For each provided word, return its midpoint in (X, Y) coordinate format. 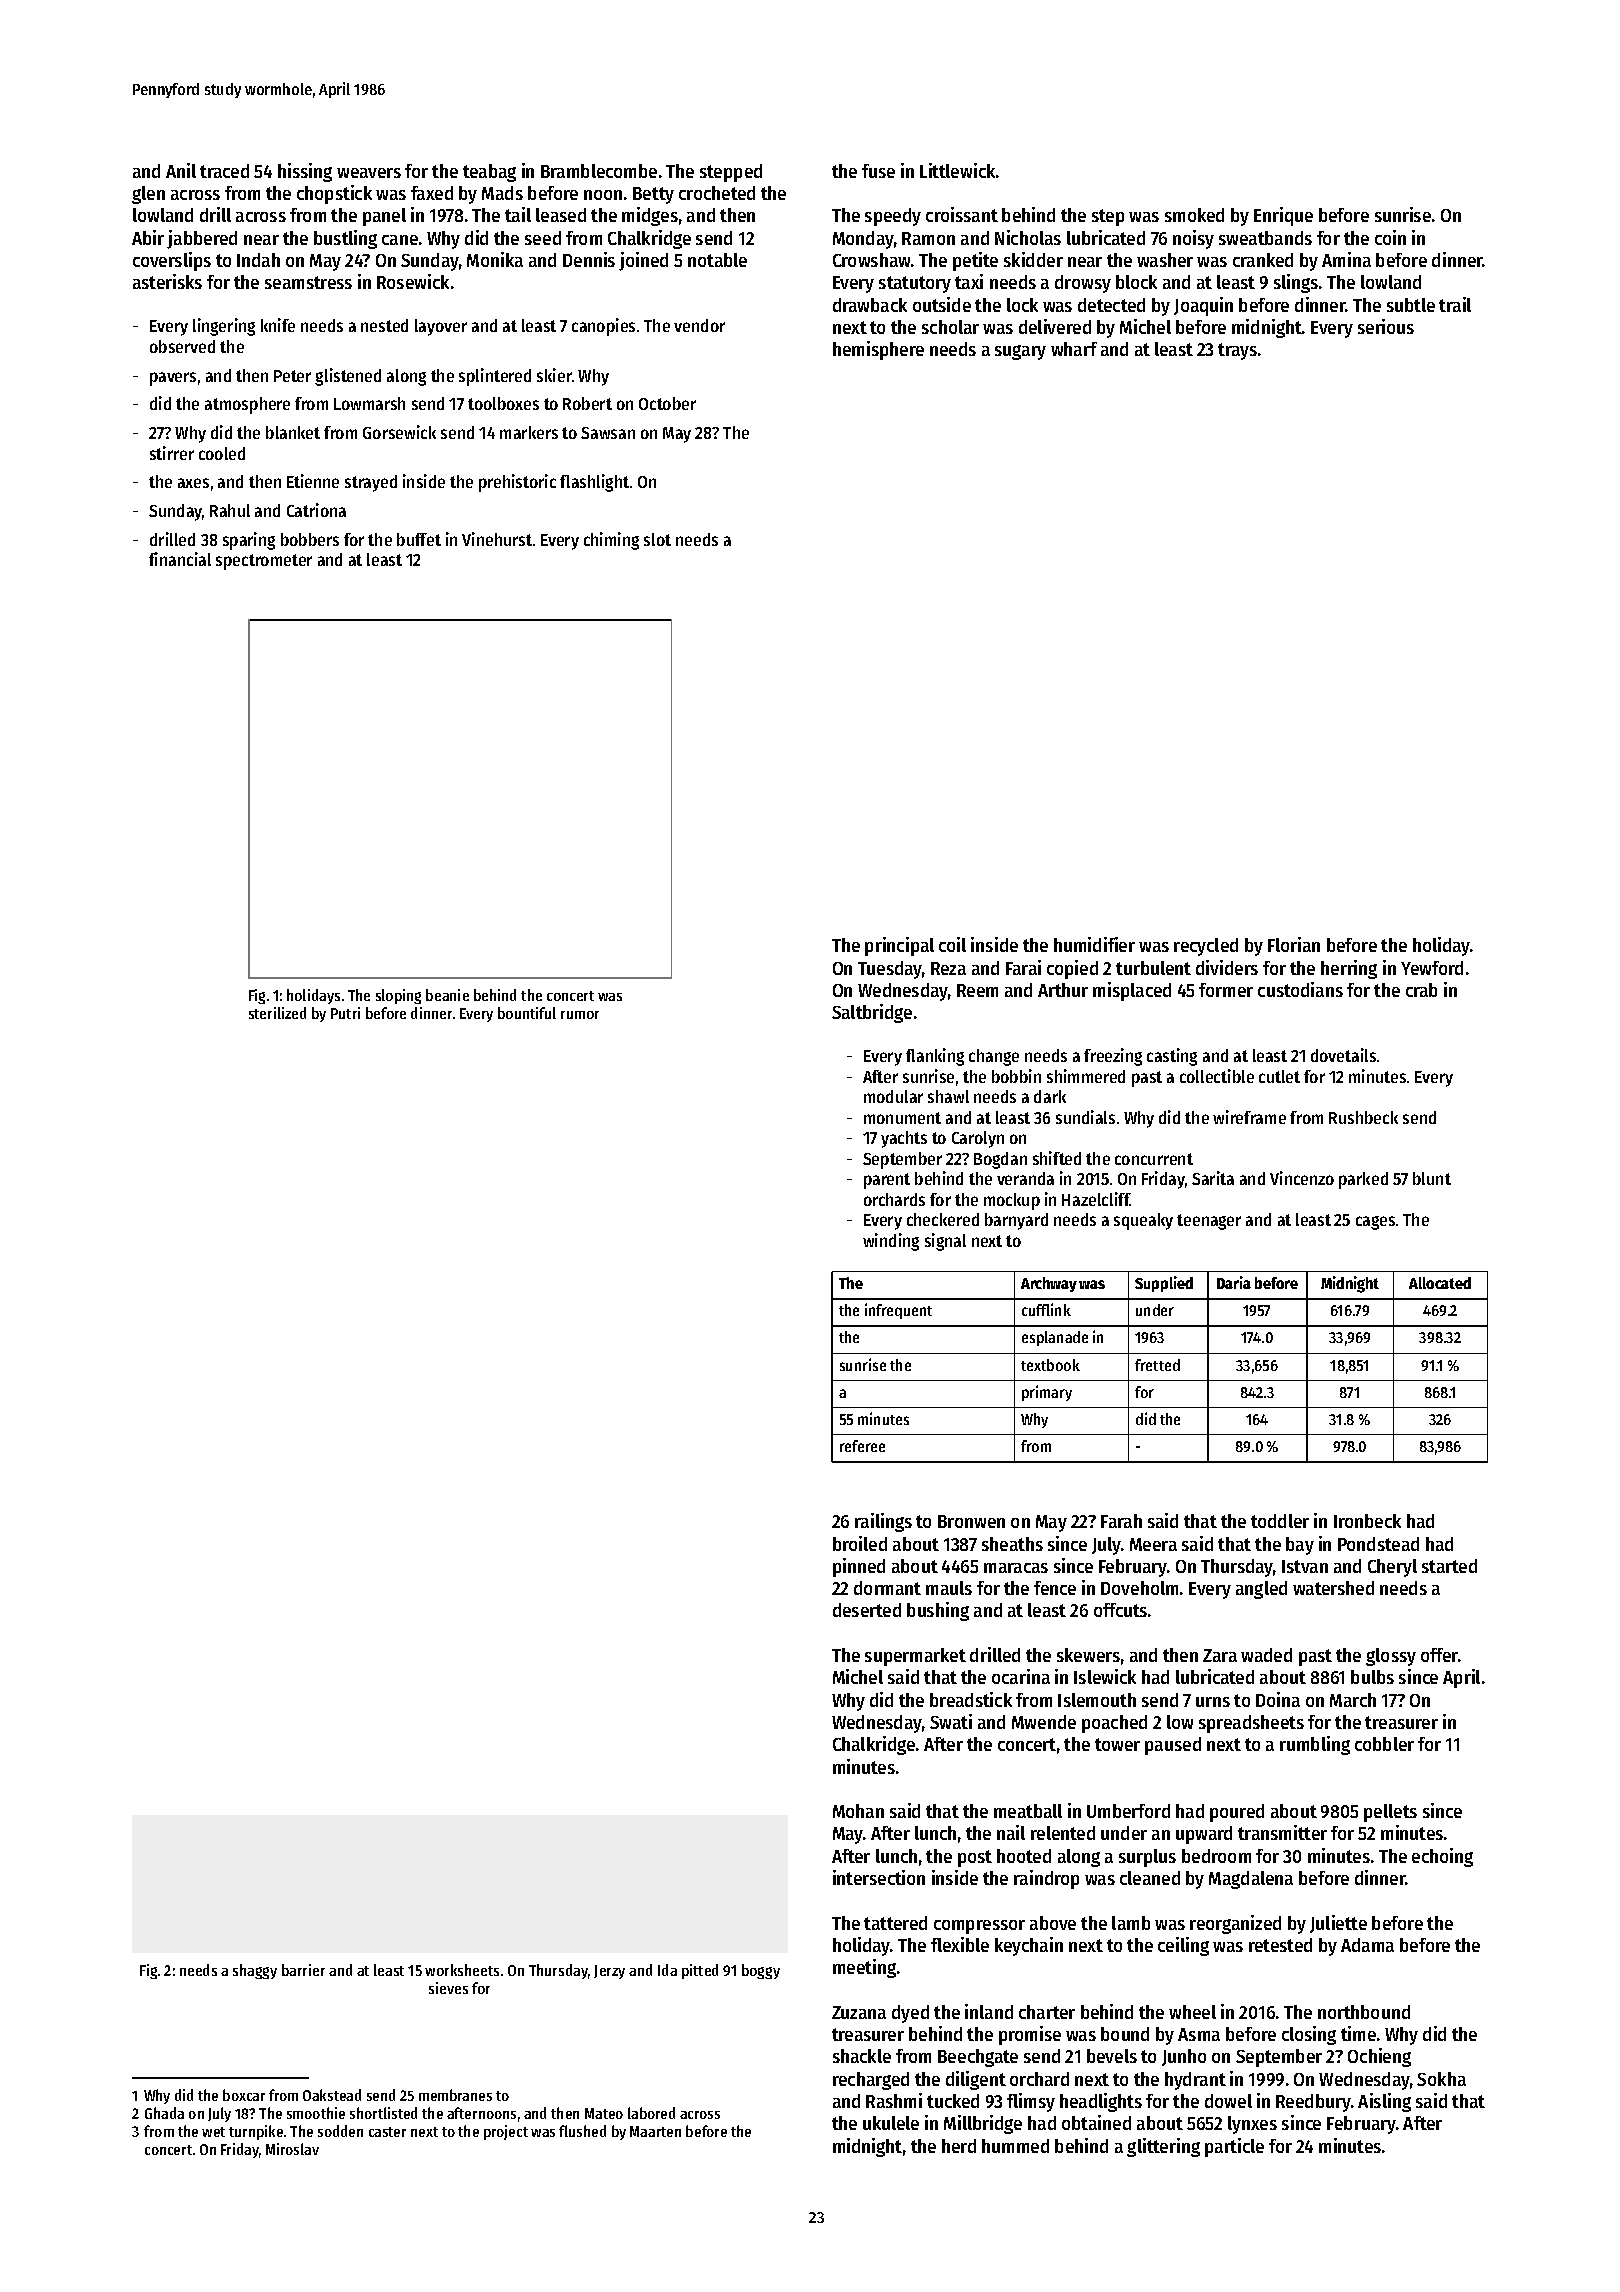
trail (1455, 304)
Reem (977, 990)
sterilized (277, 1013)
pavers (173, 379)
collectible (1217, 1076)
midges (650, 216)
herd (959, 2146)
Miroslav (292, 2149)
